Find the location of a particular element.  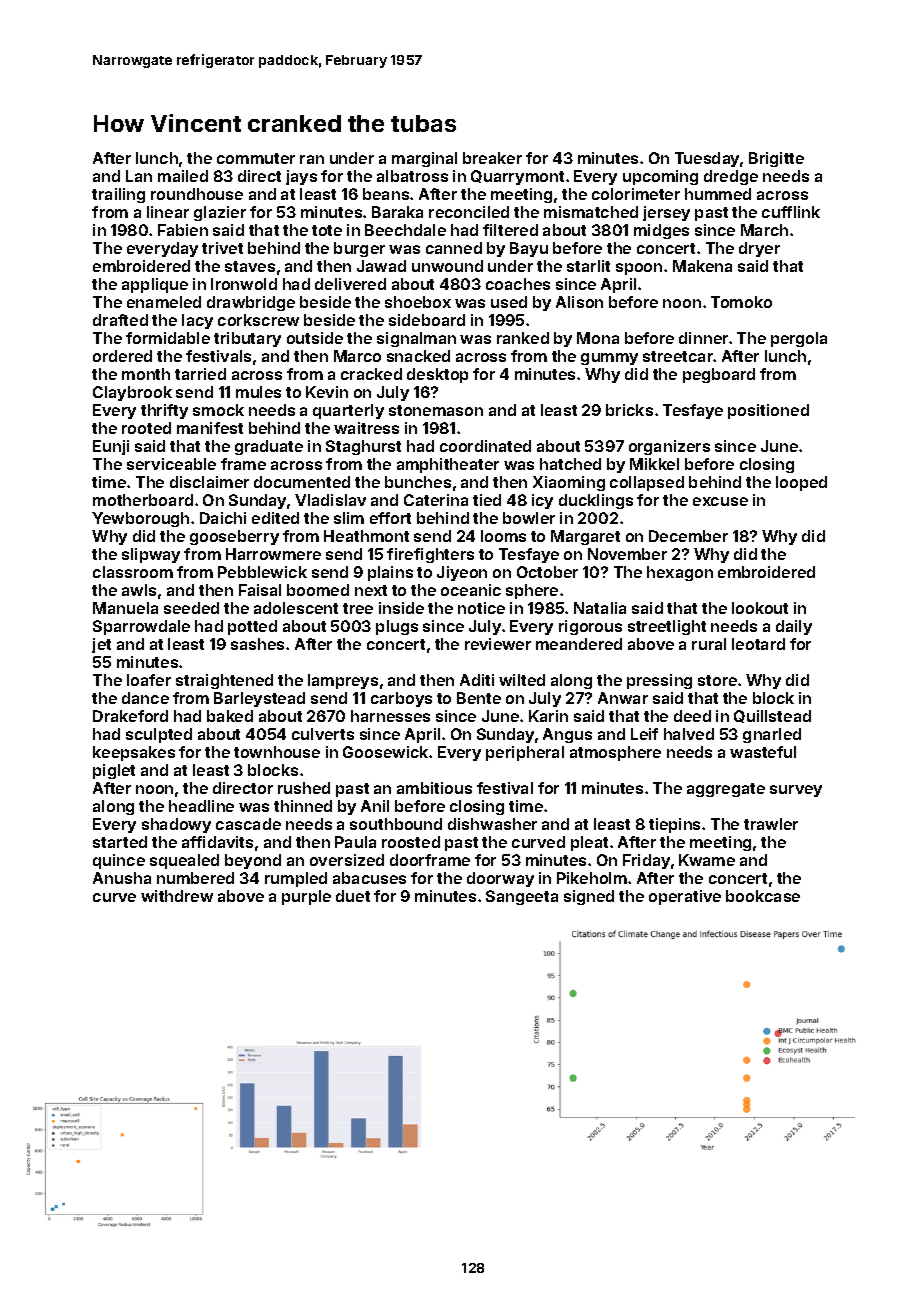

duet is located at coordinates (353, 896).
